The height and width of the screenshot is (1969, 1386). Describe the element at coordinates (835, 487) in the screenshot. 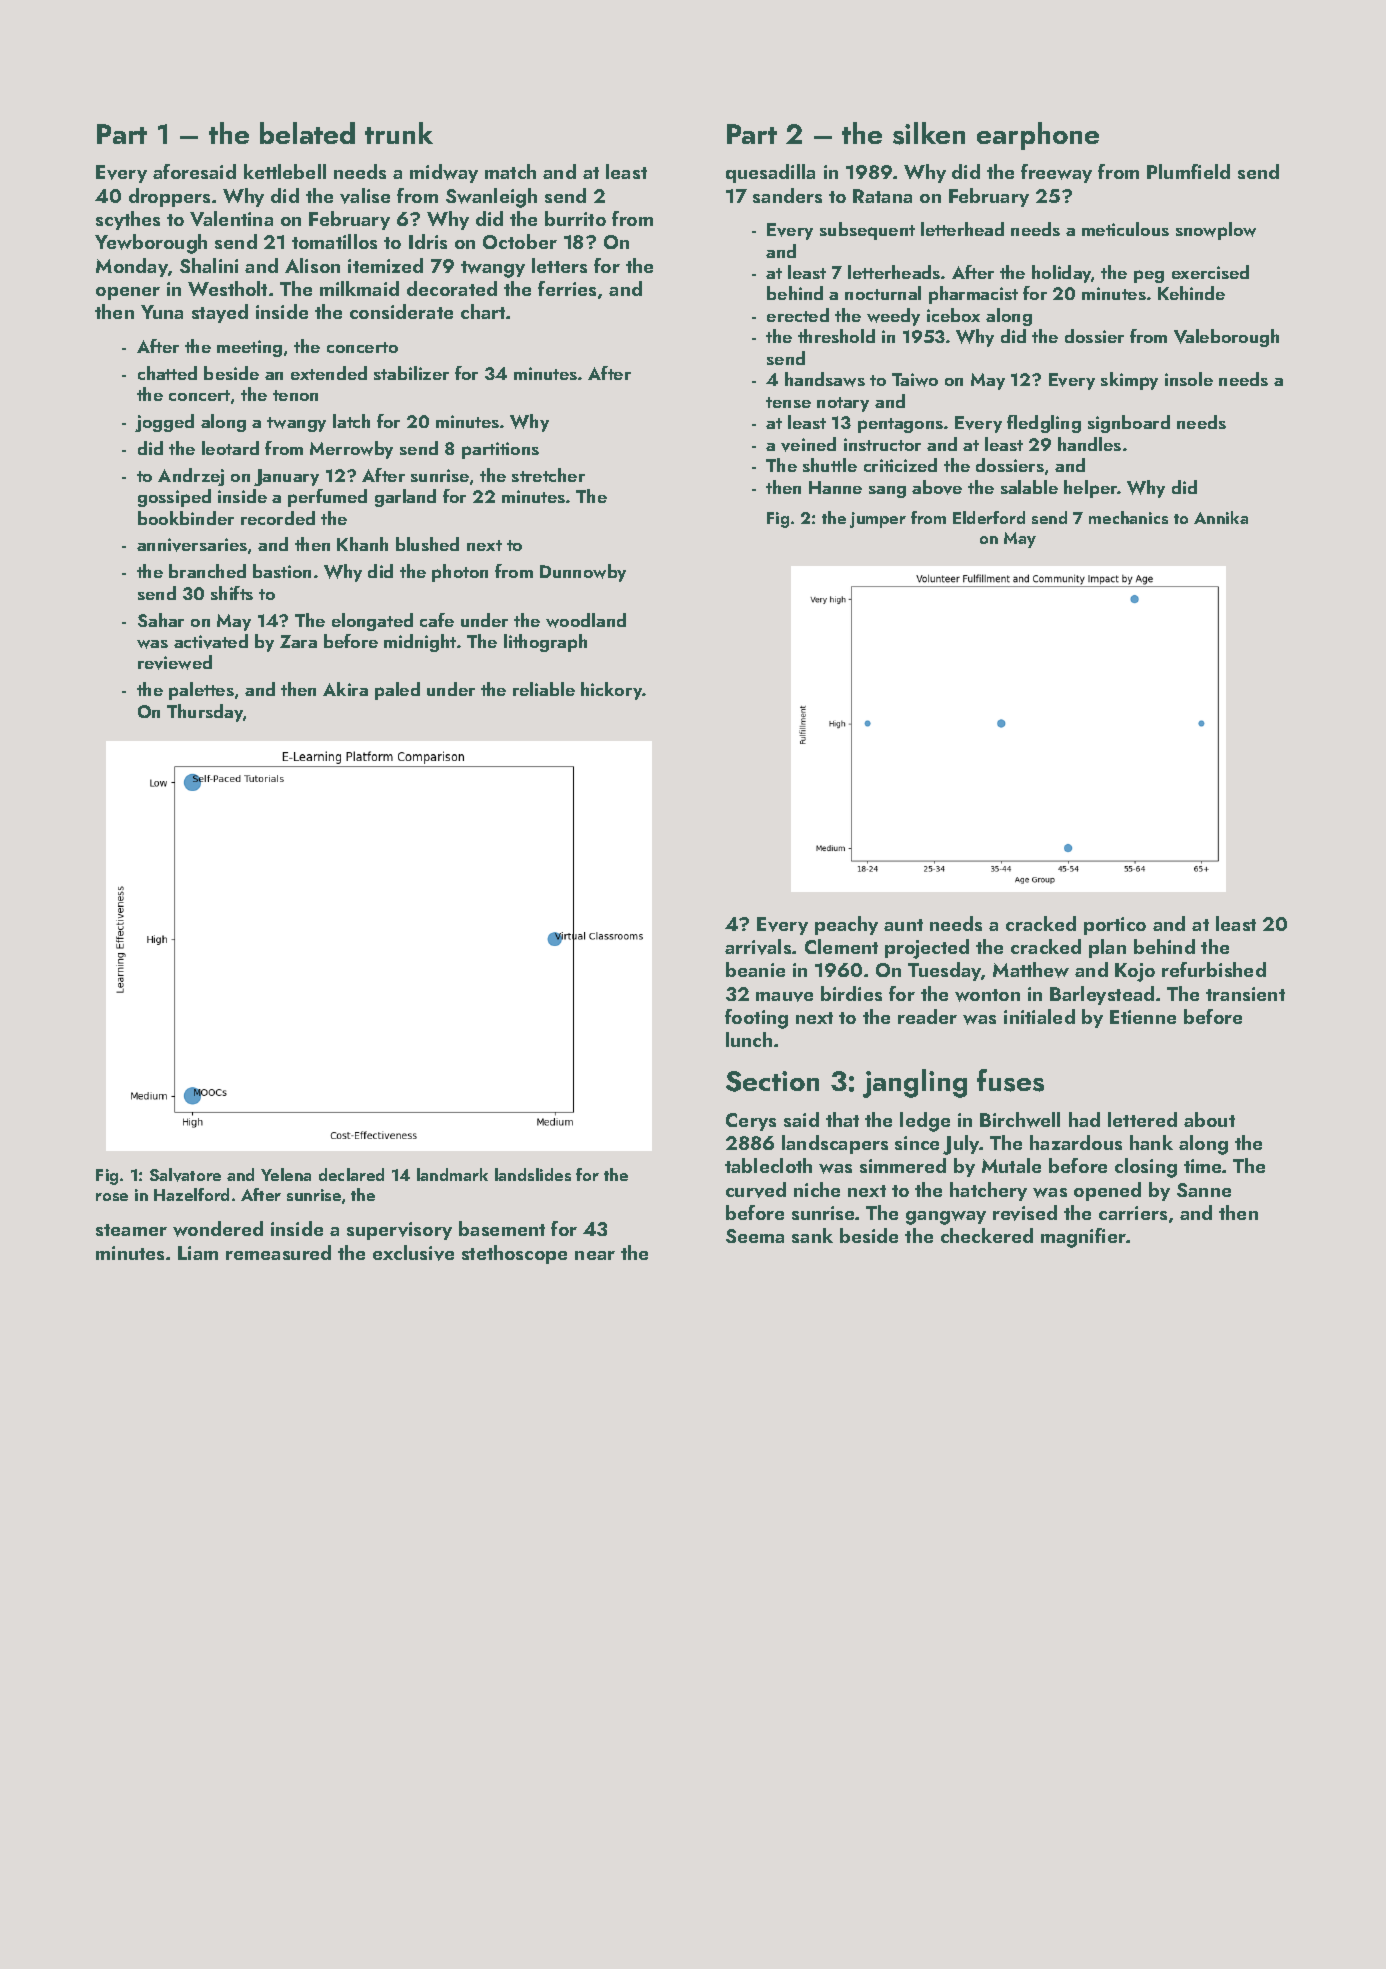

I see `Hanne` at that location.
